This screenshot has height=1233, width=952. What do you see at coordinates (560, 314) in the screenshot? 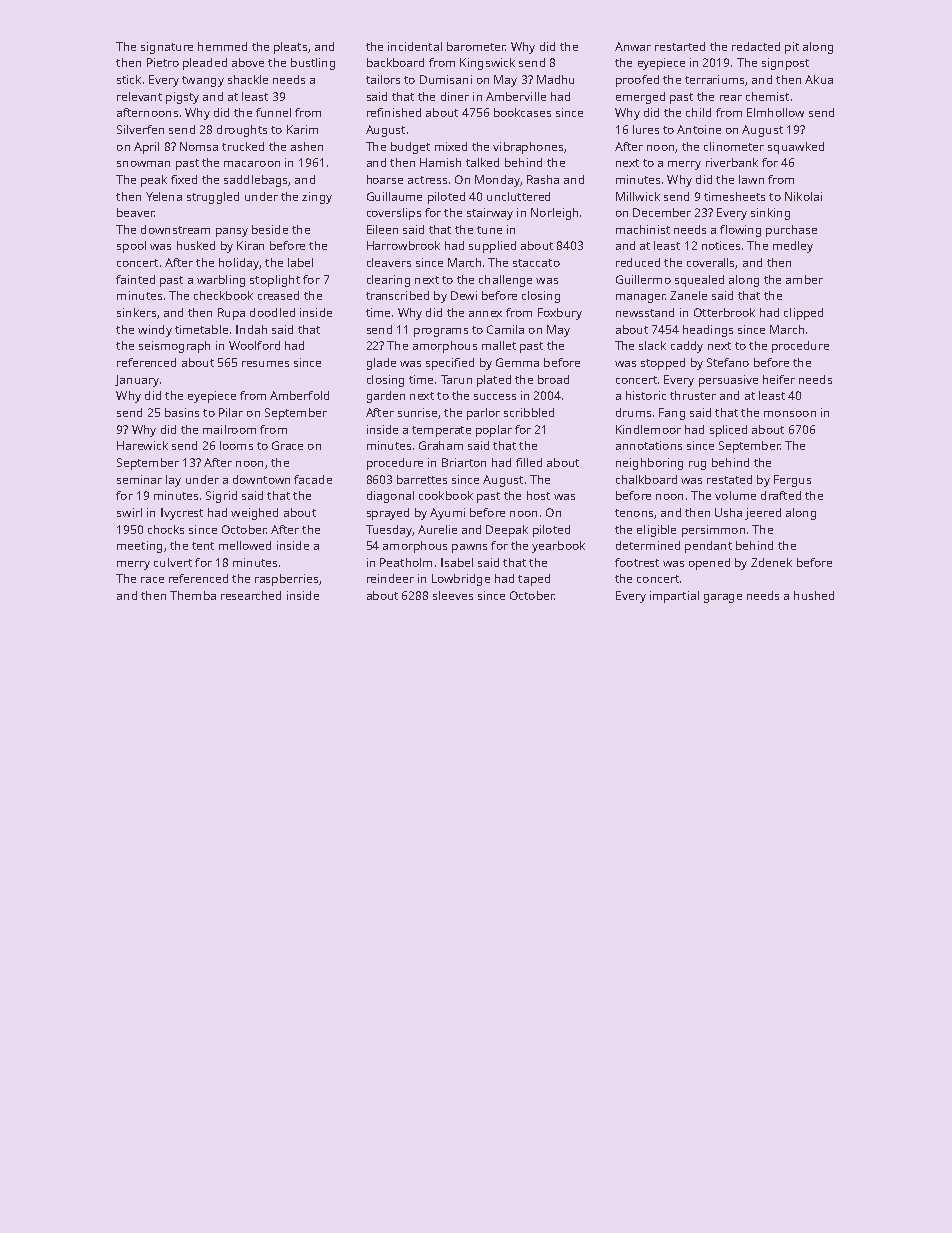
I see `Foxbury` at bounding box center [560, 314].
